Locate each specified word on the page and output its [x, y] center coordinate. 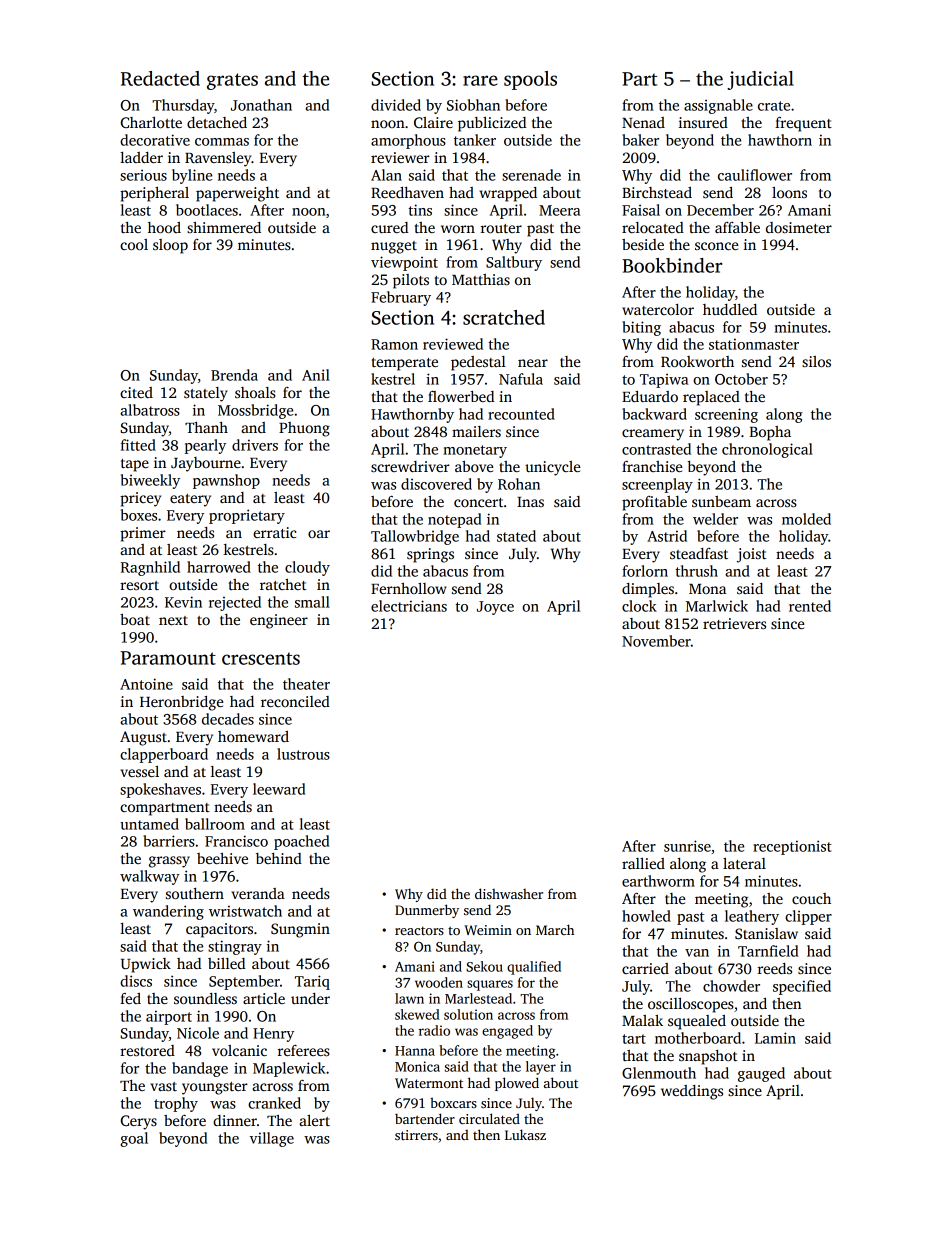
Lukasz [525, 1134]
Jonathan [261, 105]
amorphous [408, 141]
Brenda [234, 375]
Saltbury [514, 263]
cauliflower [755, 175]
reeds [775, 968]
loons [789, 192]
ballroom [215, 824]
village [271, 1139]
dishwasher [509, 893]
